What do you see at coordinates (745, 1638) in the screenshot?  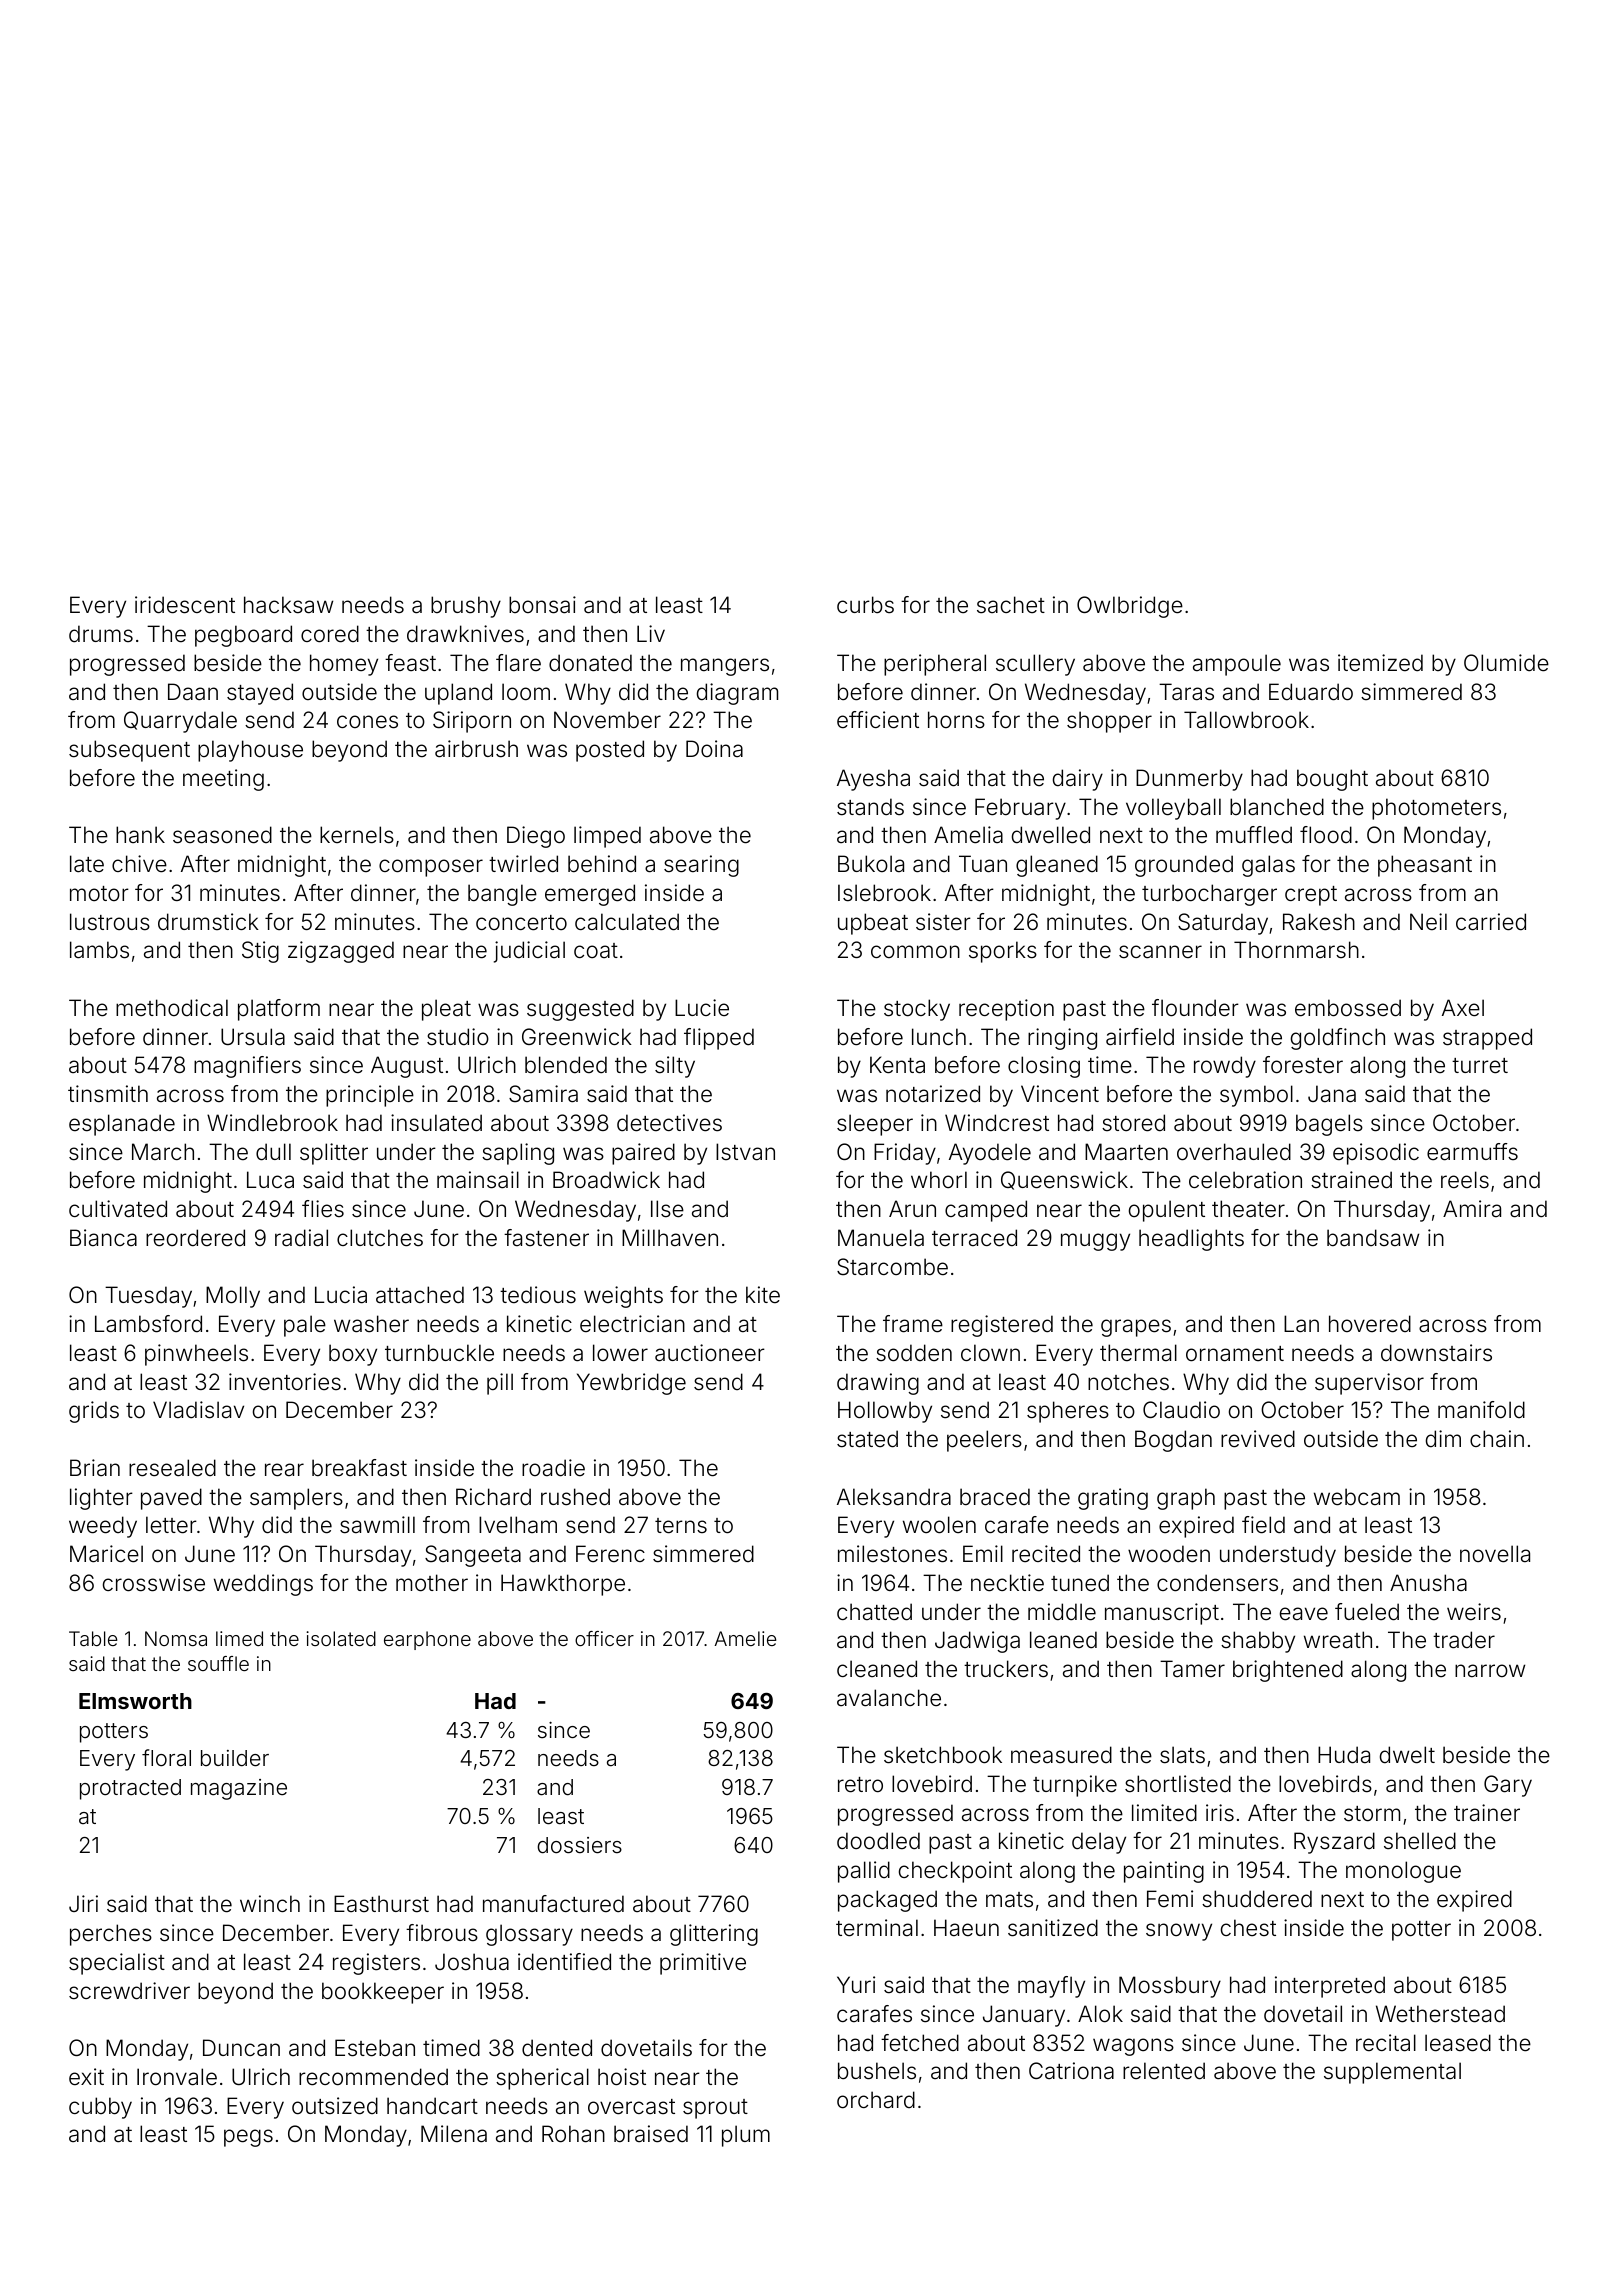 I see `Amelie` at bounding box center [745, 1638].
